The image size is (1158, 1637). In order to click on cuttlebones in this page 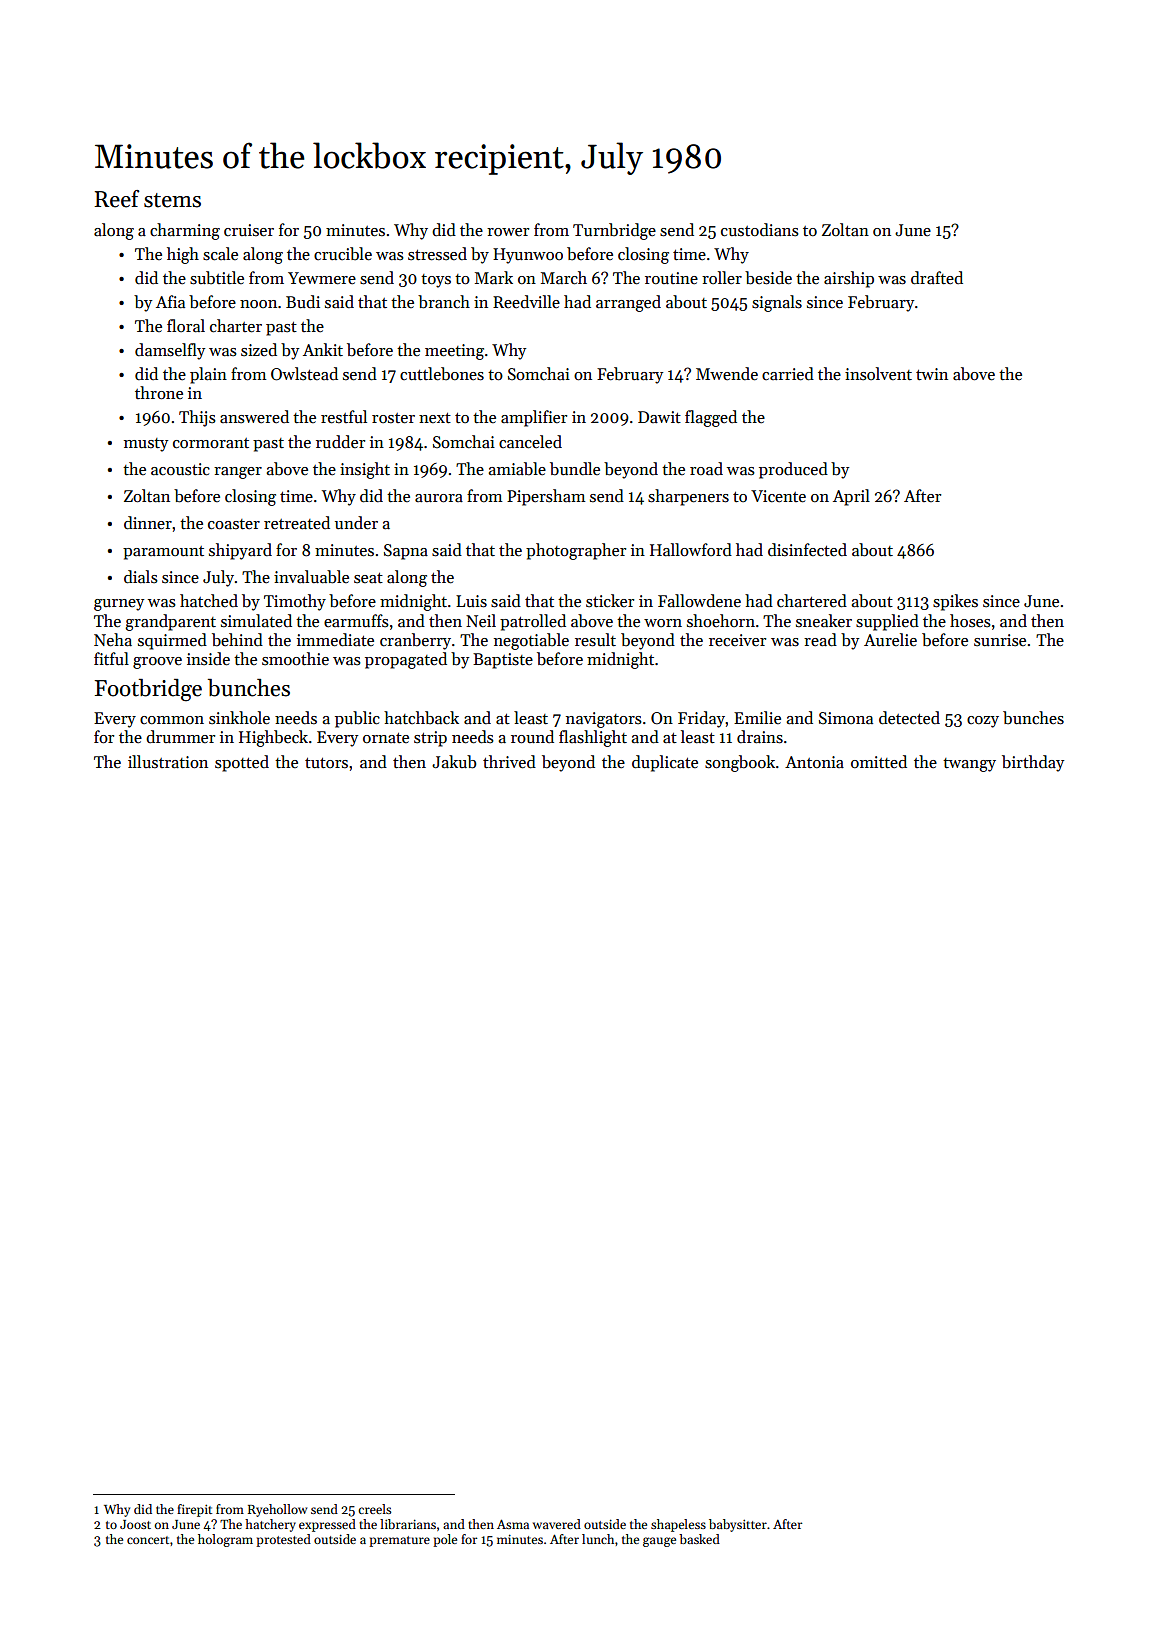, I will do `click(442, 374)`.
